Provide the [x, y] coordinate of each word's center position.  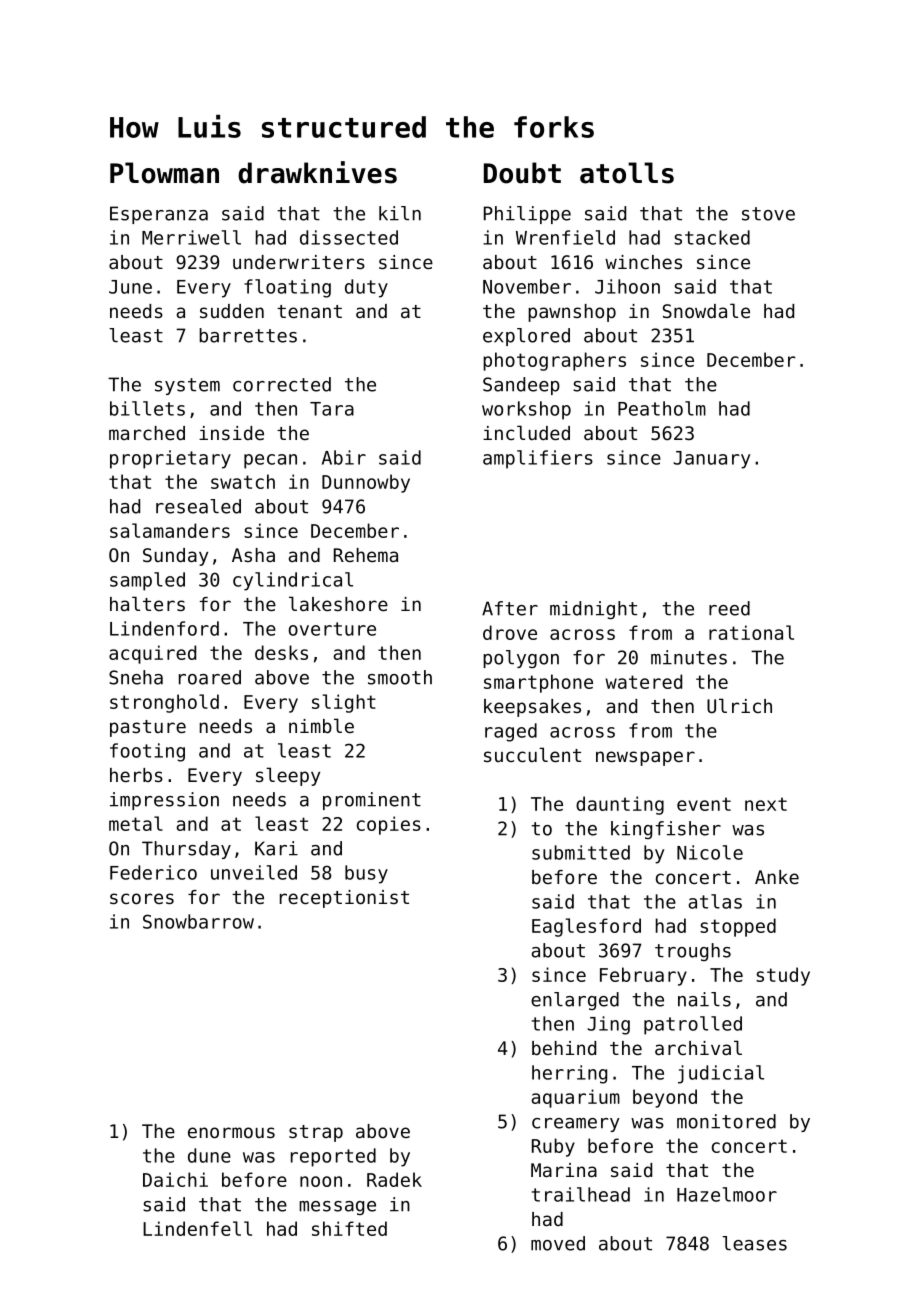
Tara [332, 409]
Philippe [527, 215]
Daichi [175, 1179]
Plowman [164, 173]
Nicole [710, 852]
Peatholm [662, 408]
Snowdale [706, 310]
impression [164, 801]
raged [511, 732]
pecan [270, 461]
